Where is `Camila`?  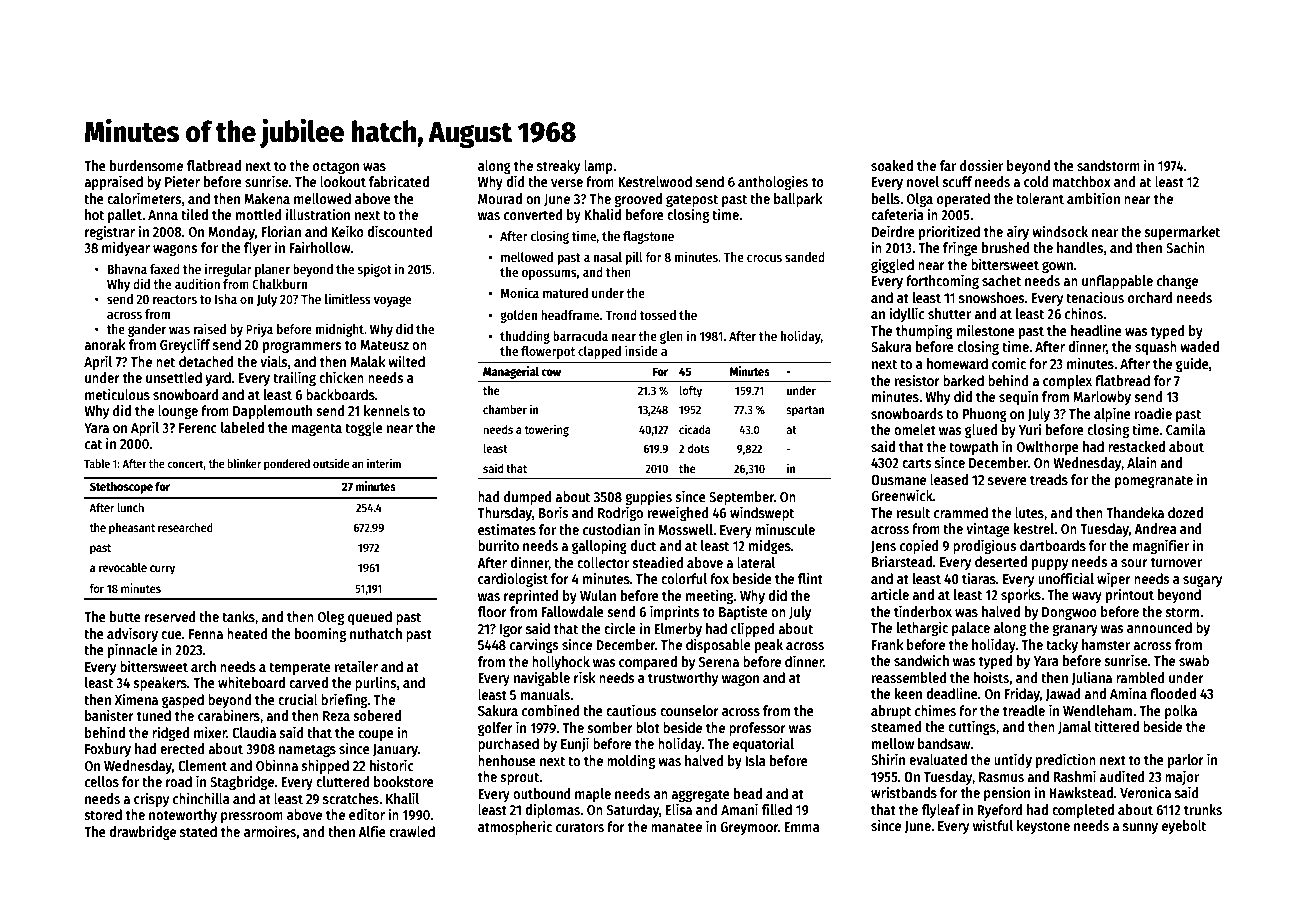
Camila is located at coordinates (1185, 429).
